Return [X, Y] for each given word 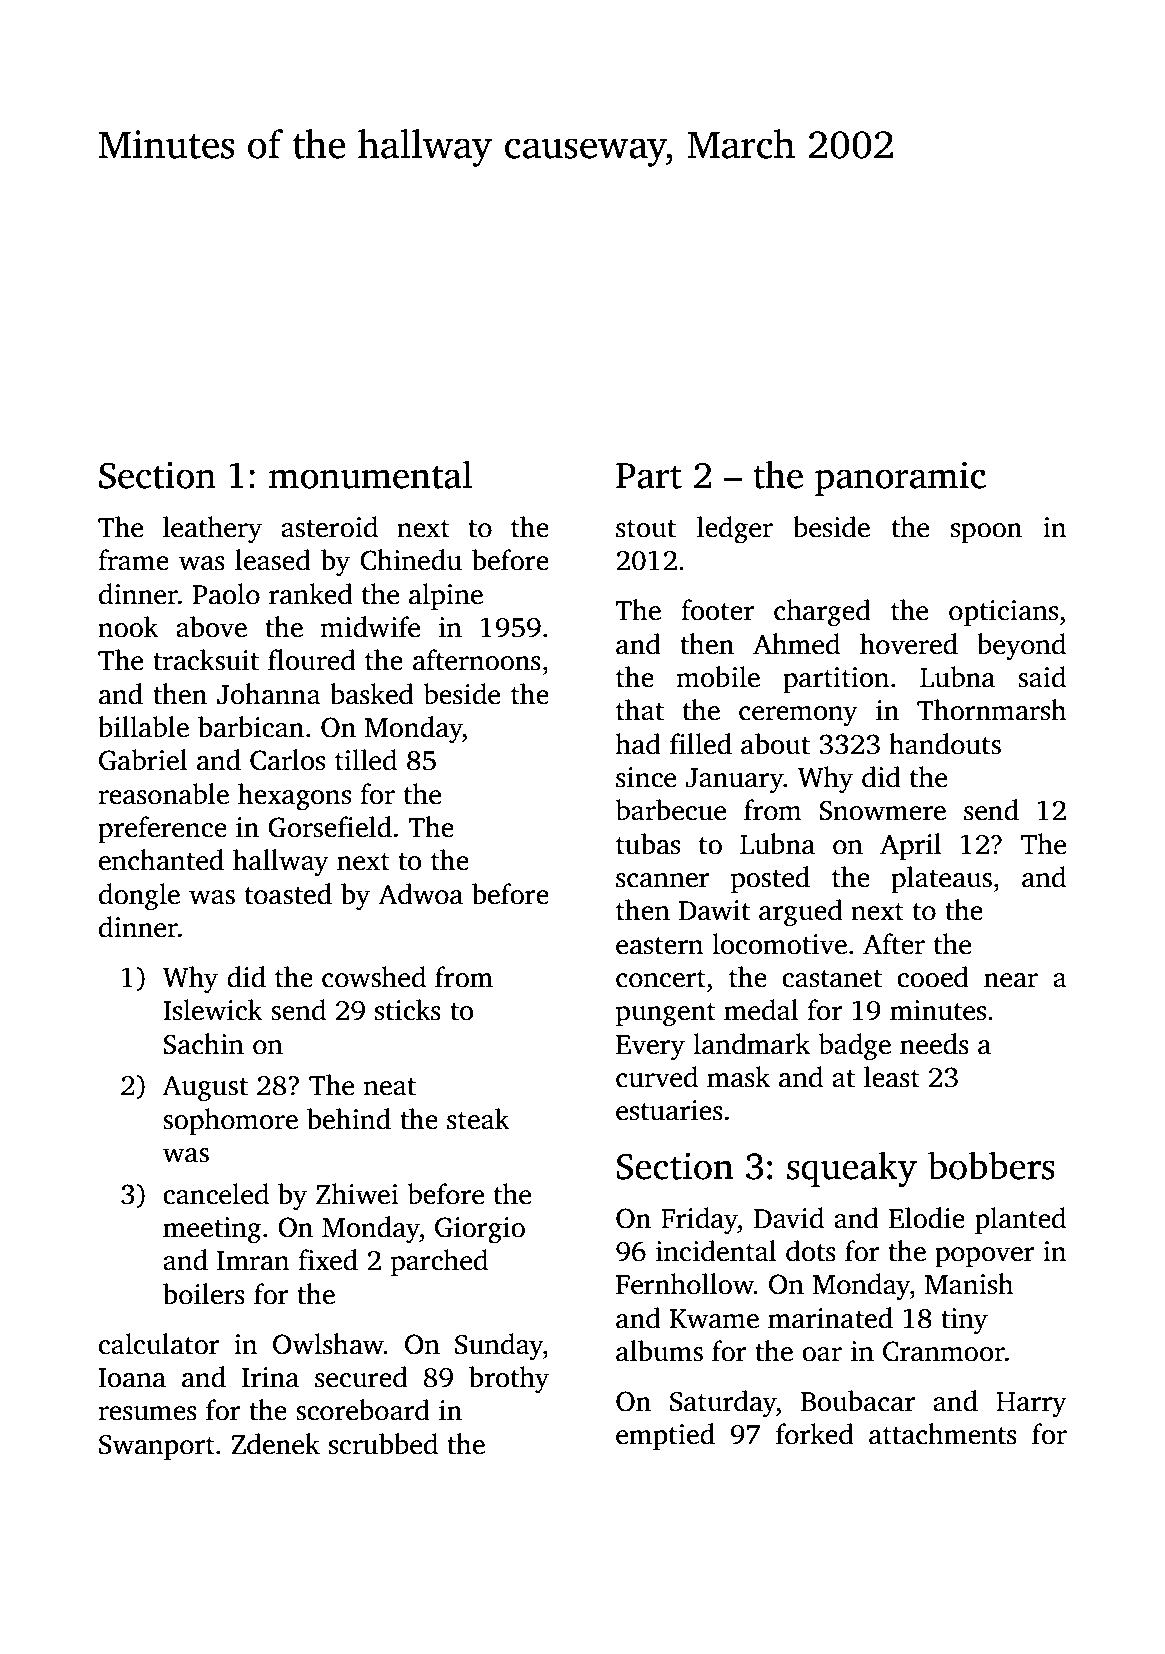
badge [855, 1047]
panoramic [900, 478]
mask [738, 1077]
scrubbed [383, 1444]
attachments [943, 1434]
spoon [986, 533]
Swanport [157, 1447]
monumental [370, 475]
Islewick [213, 1010]
